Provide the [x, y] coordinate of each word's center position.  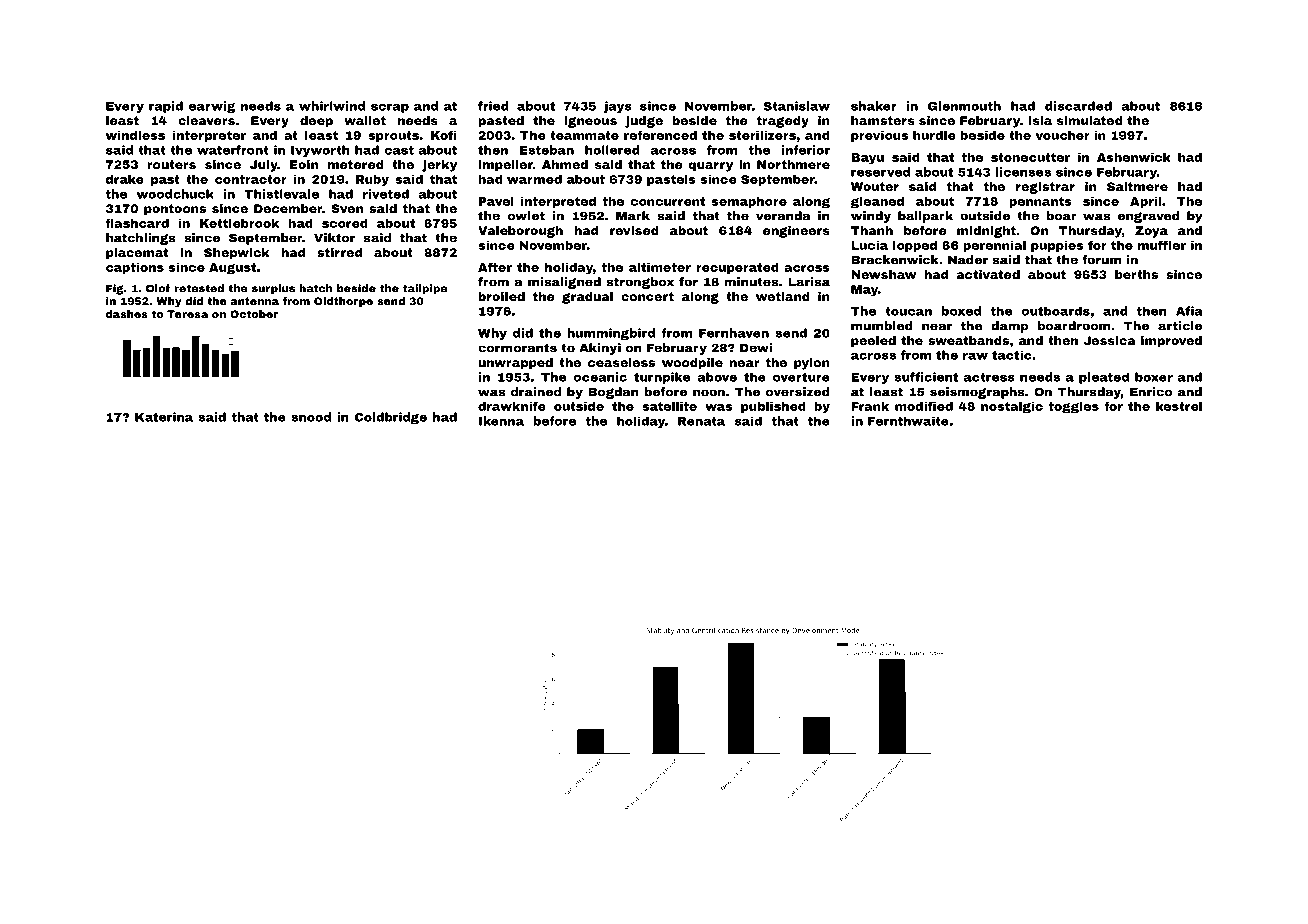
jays [618, 107]
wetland [783, 296]
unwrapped [515, 364]
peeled [873, 342]
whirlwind [332, 106]
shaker [874, 106]
